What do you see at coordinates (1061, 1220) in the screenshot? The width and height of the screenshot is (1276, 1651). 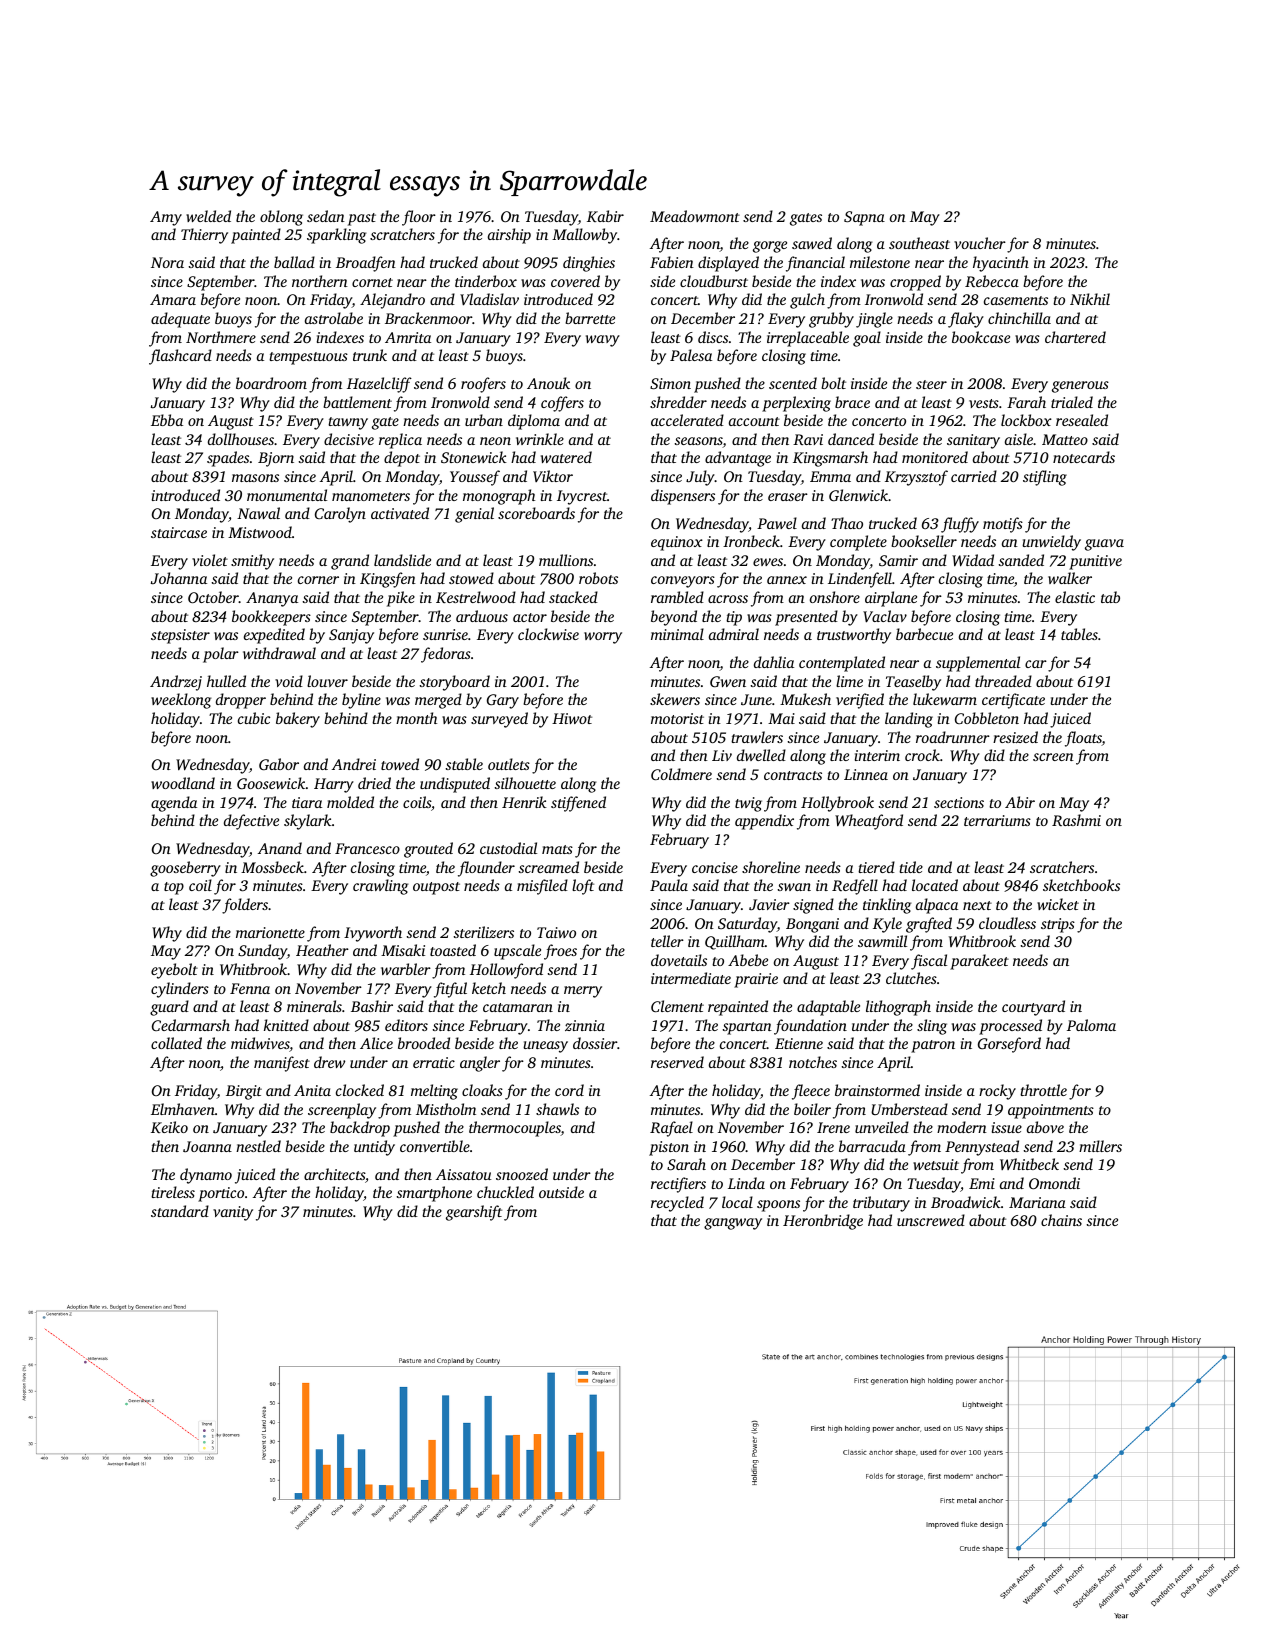 I see `chains` at bounding box center [1061, 1220].
